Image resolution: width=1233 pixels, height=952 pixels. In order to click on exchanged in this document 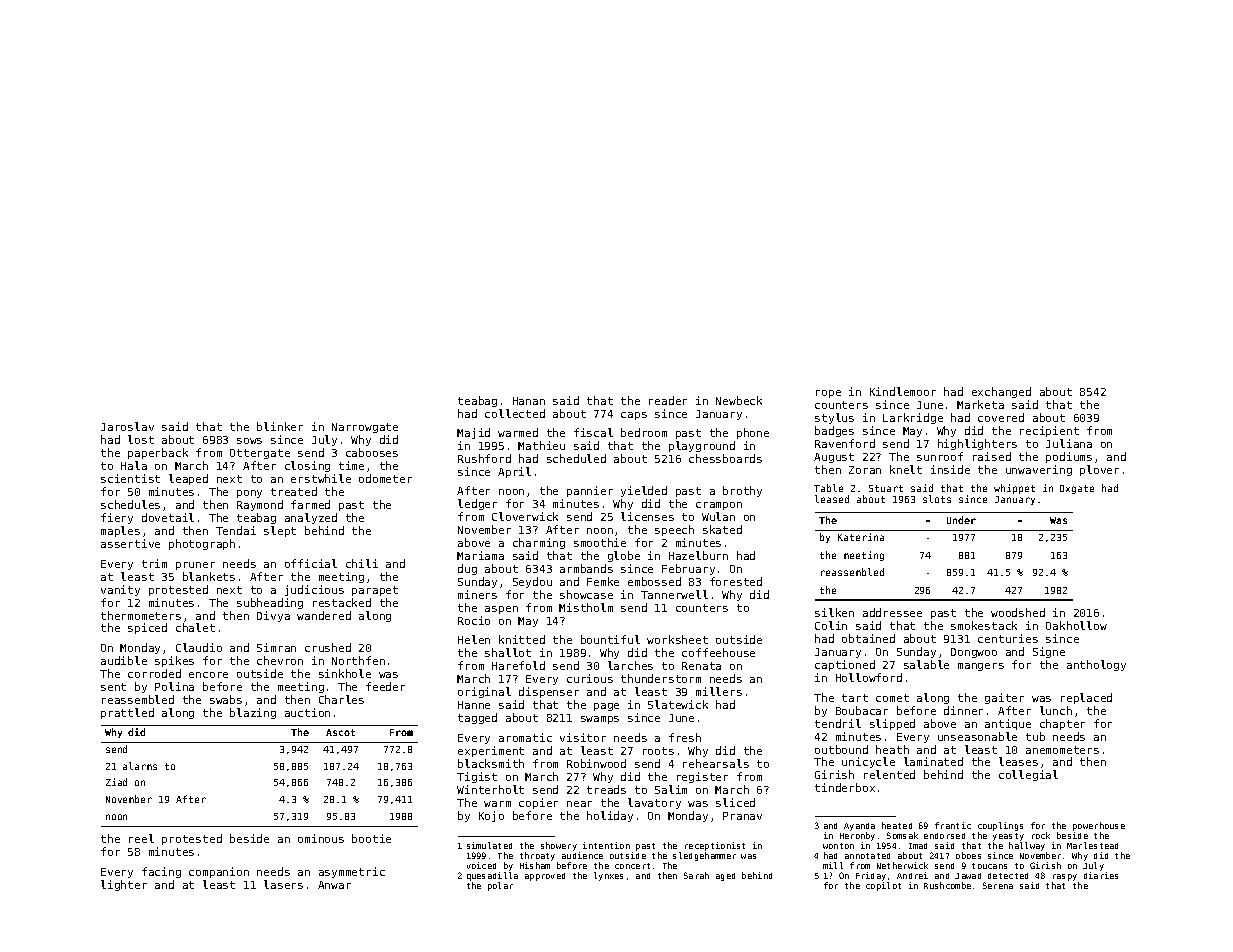, I will do `click(1001, 392)`.
